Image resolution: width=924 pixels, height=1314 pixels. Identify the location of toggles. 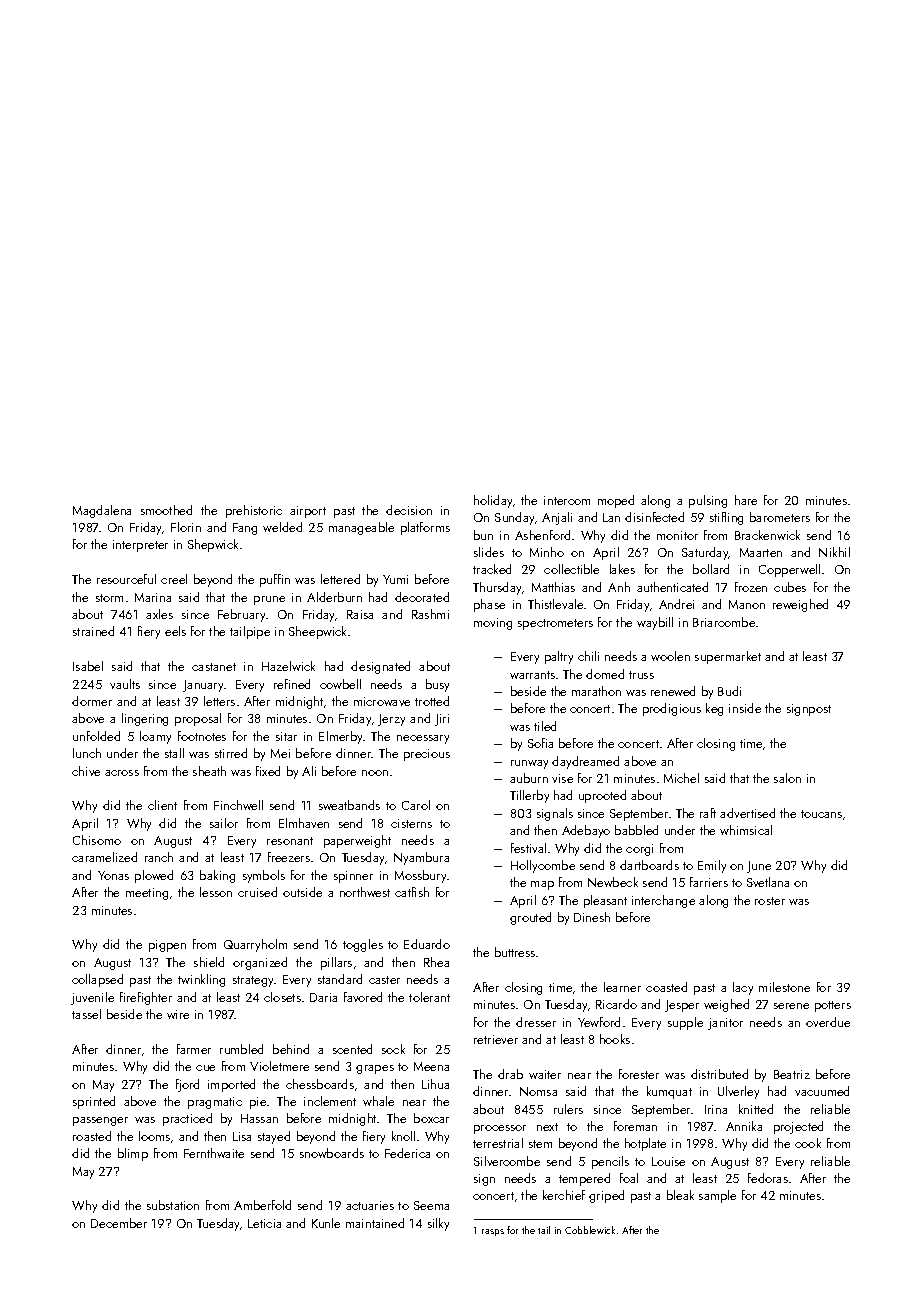
(363, 945).
